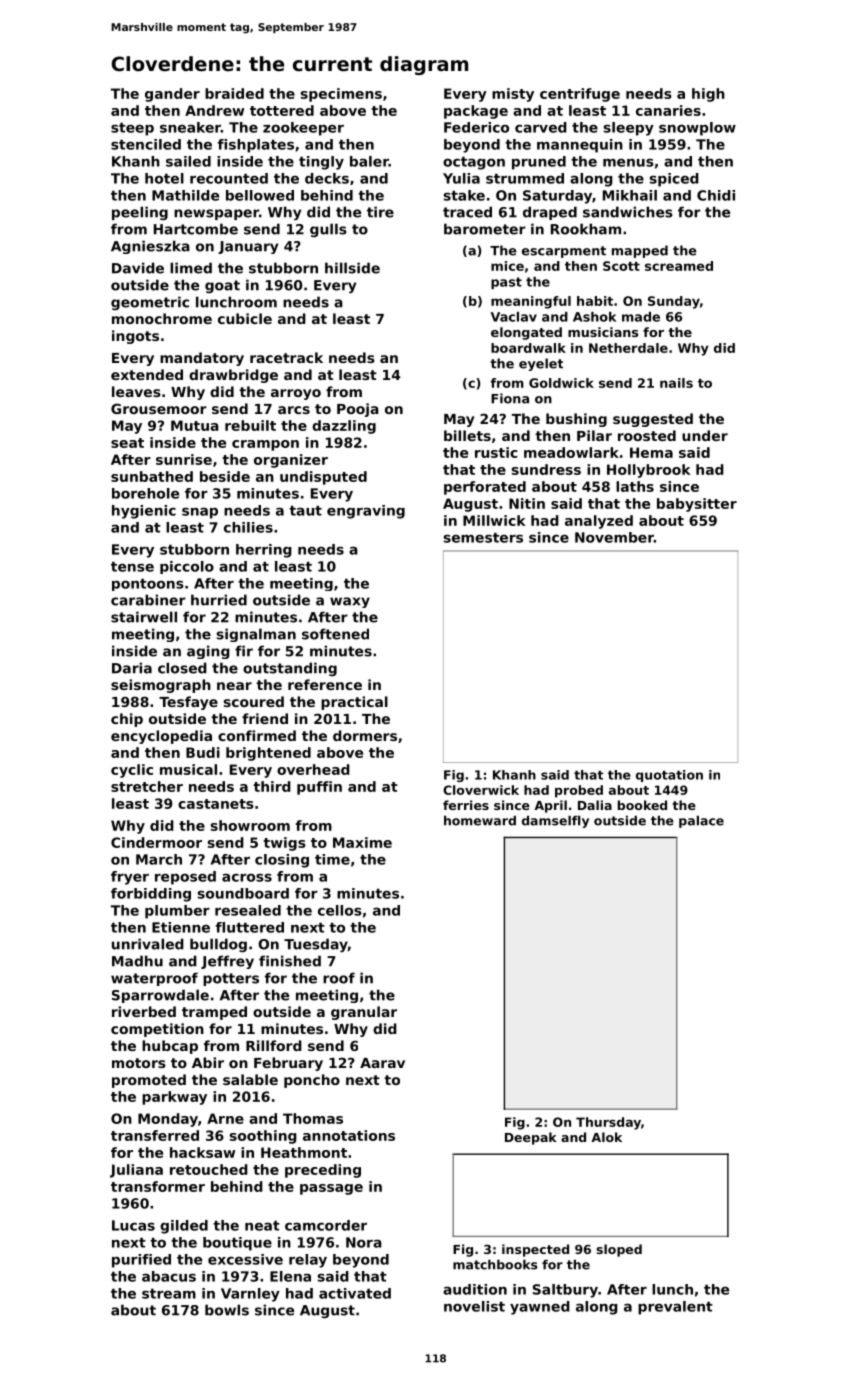 The width and height of the page is (849, 1400). What do you see at coordinates (579, 791) in the page?
I see `probed` at bounding box center [579, 791].
